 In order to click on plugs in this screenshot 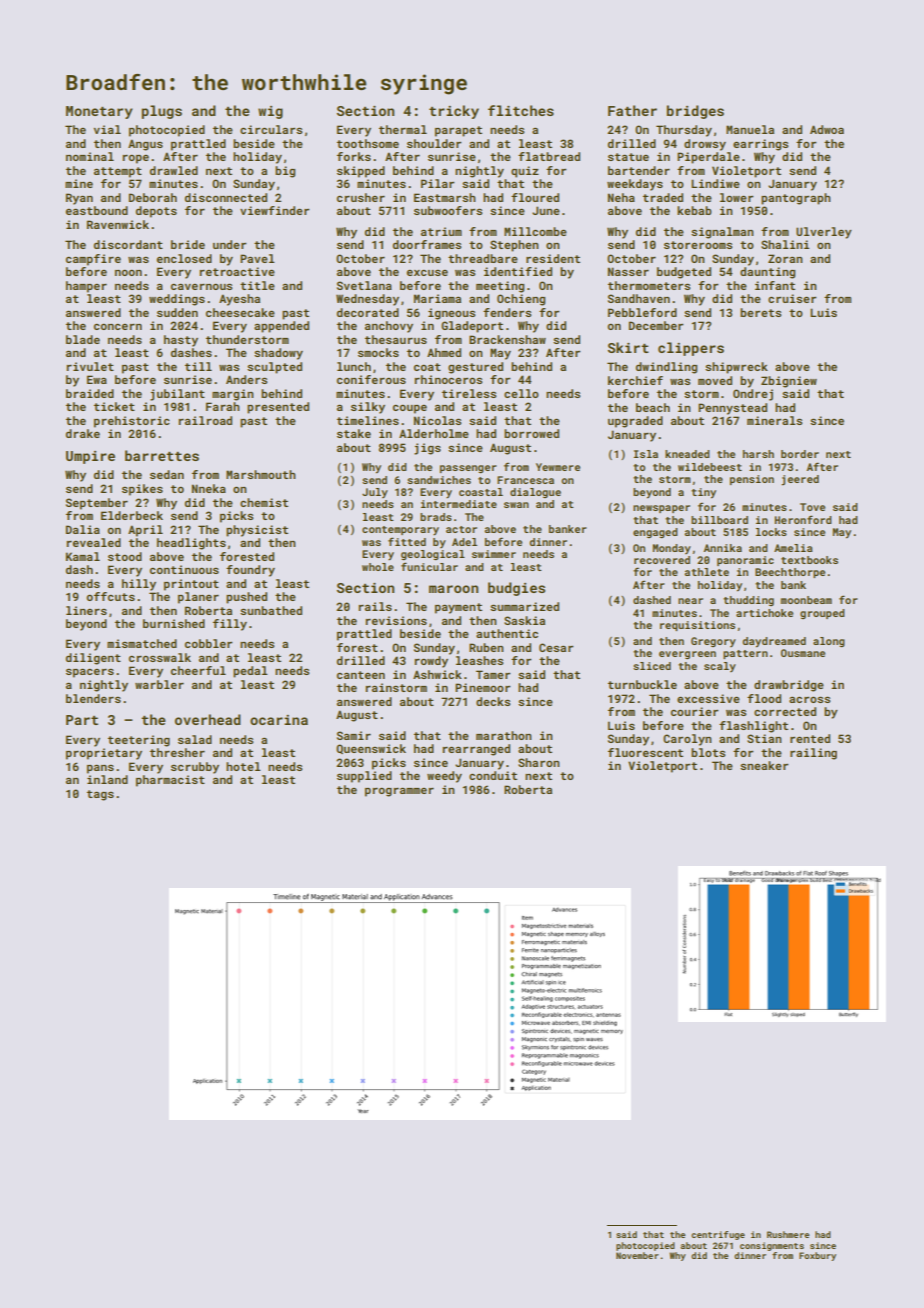, I will do `click(162, 112)`.
